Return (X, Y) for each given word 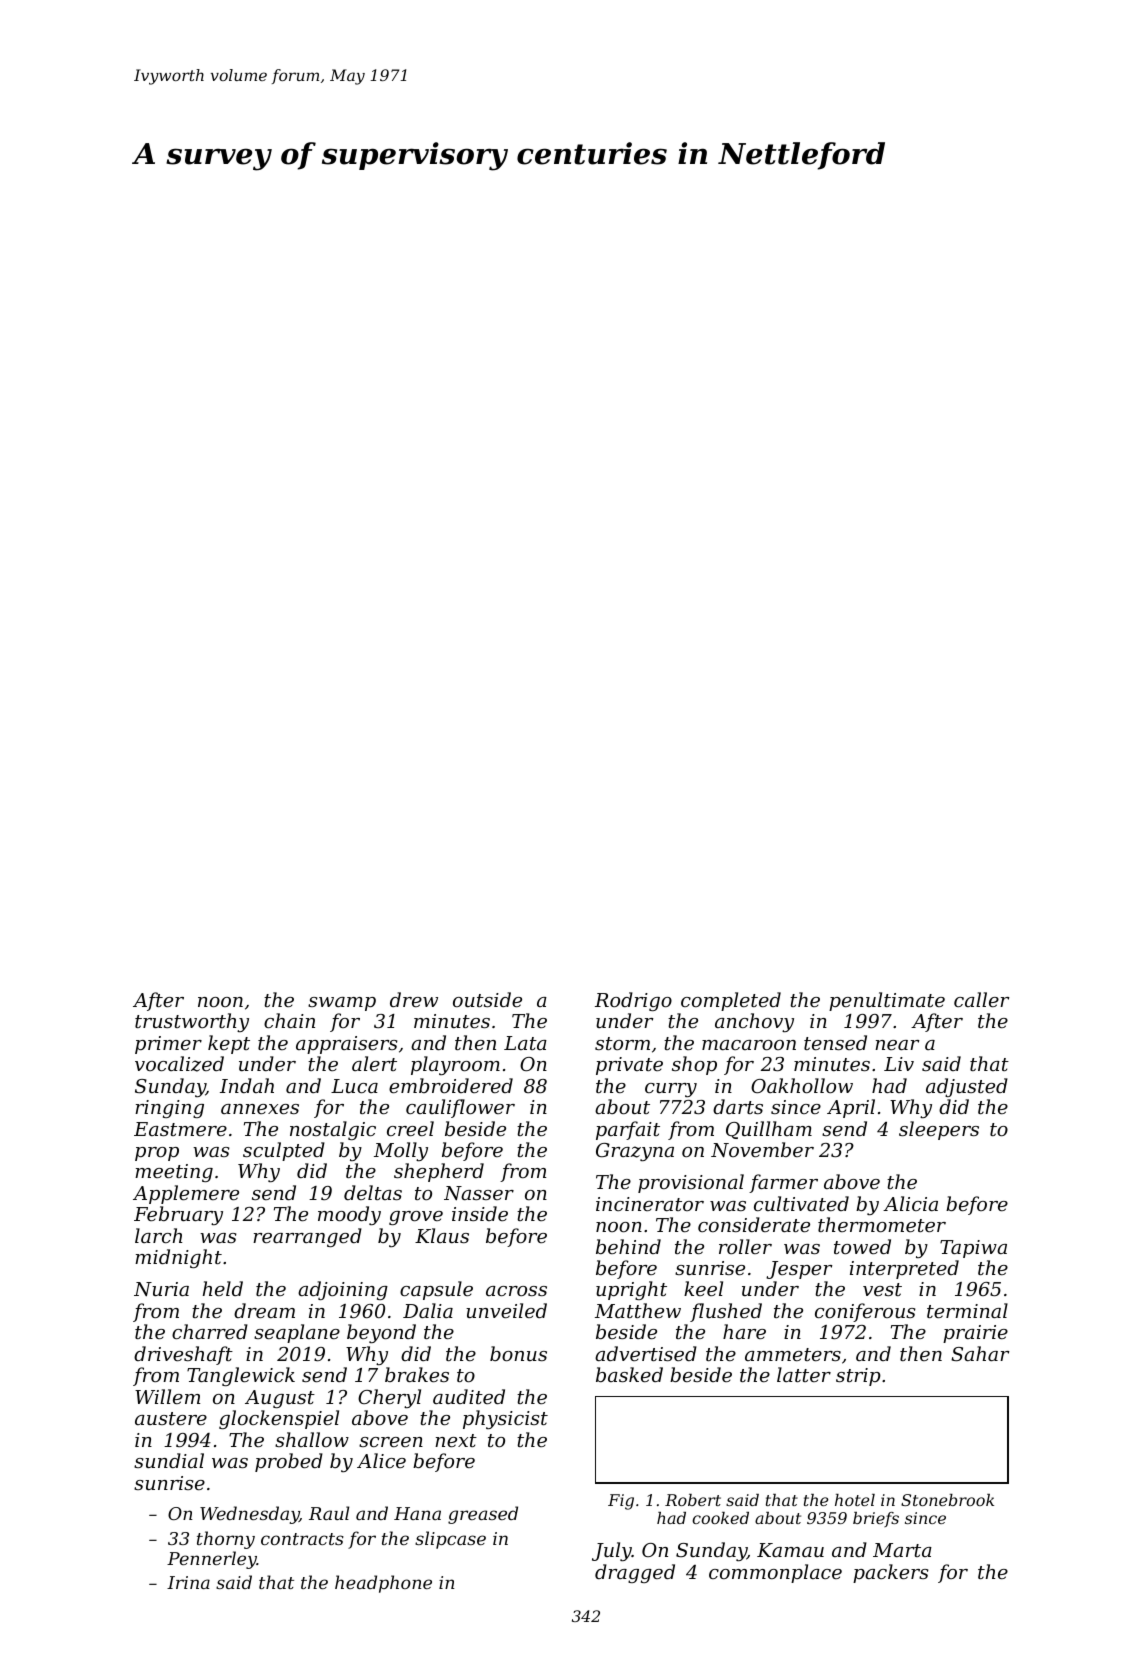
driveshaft (183, 1355)
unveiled (506, 1310)
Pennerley (212, 1560)
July (612, 1551)
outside (487, 999)
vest (882, 1289)
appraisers (347, 1045)
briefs (876, 1519)
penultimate (887, 1001)
